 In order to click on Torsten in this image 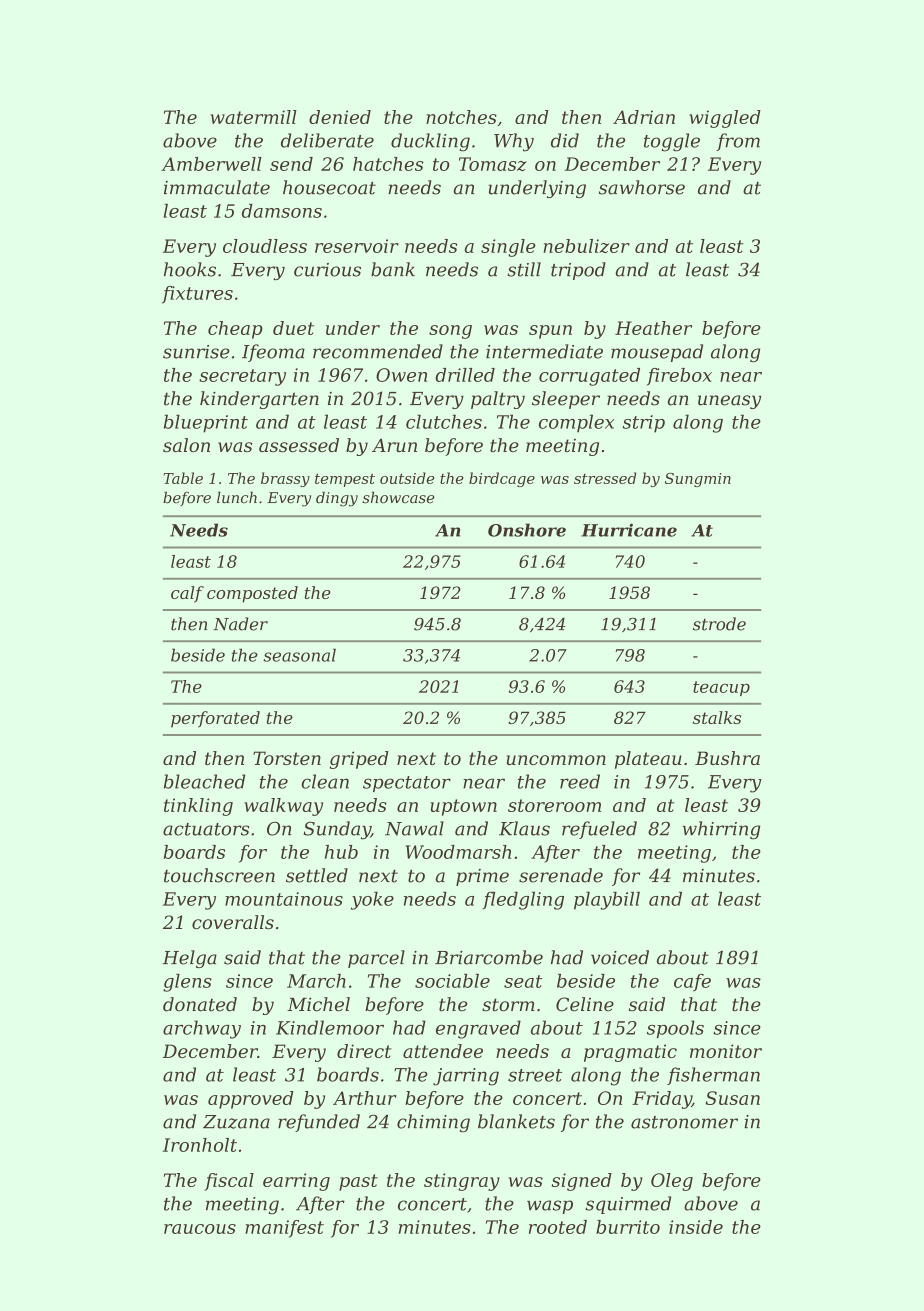, I will do `click(287, 758)`.
